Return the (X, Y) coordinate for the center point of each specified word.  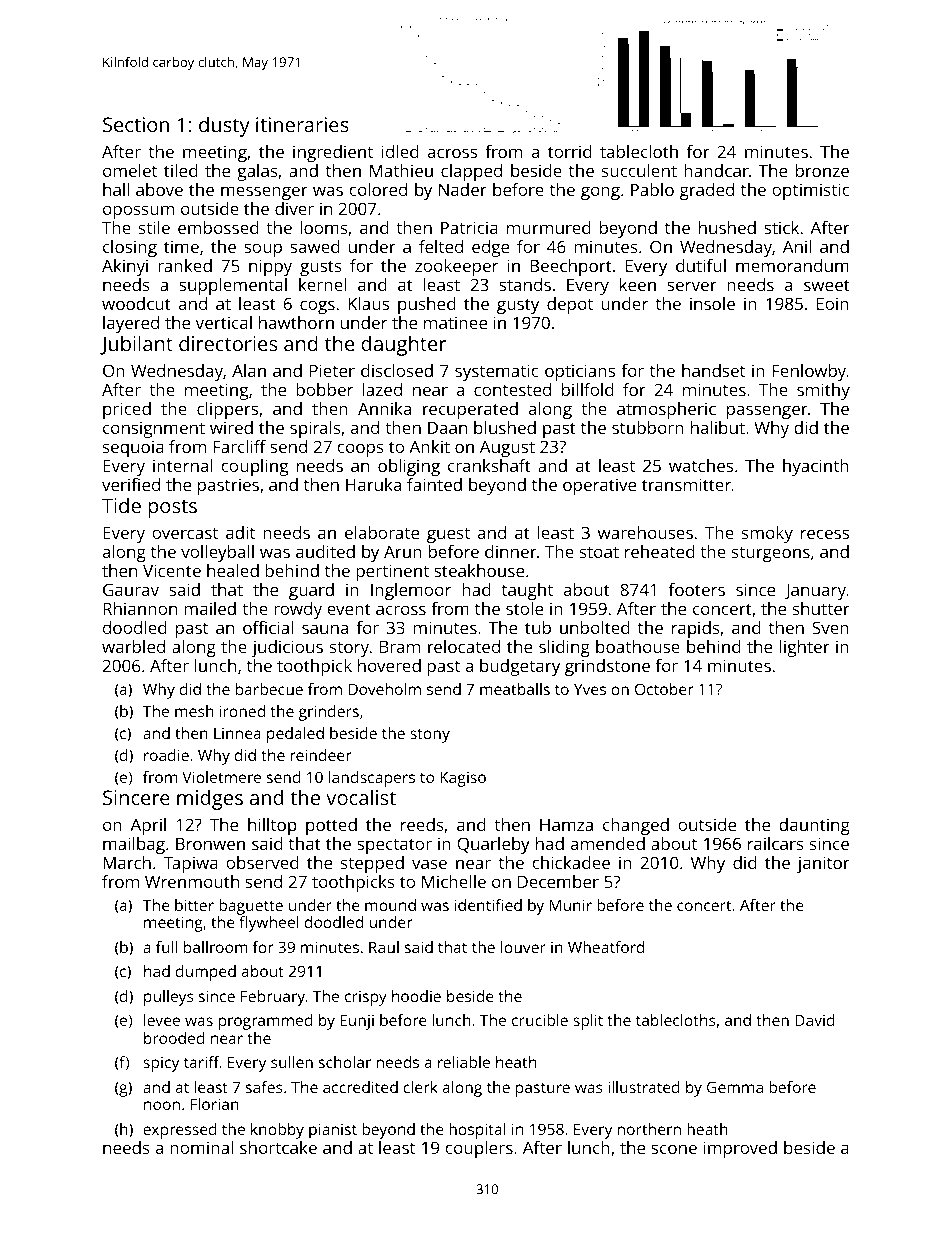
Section (136, 124)
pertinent (392, 572)
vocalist (361, 797)
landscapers (372, 779)
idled (400, 151)
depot (570, 305)
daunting (814, 826)
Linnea (237, 733)
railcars (776, 843)
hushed (727, 227)
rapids (696, 629)
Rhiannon (140, 608)
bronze (822, 170)
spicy (161, 1064)
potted (331, 826)
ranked (185, 265)
